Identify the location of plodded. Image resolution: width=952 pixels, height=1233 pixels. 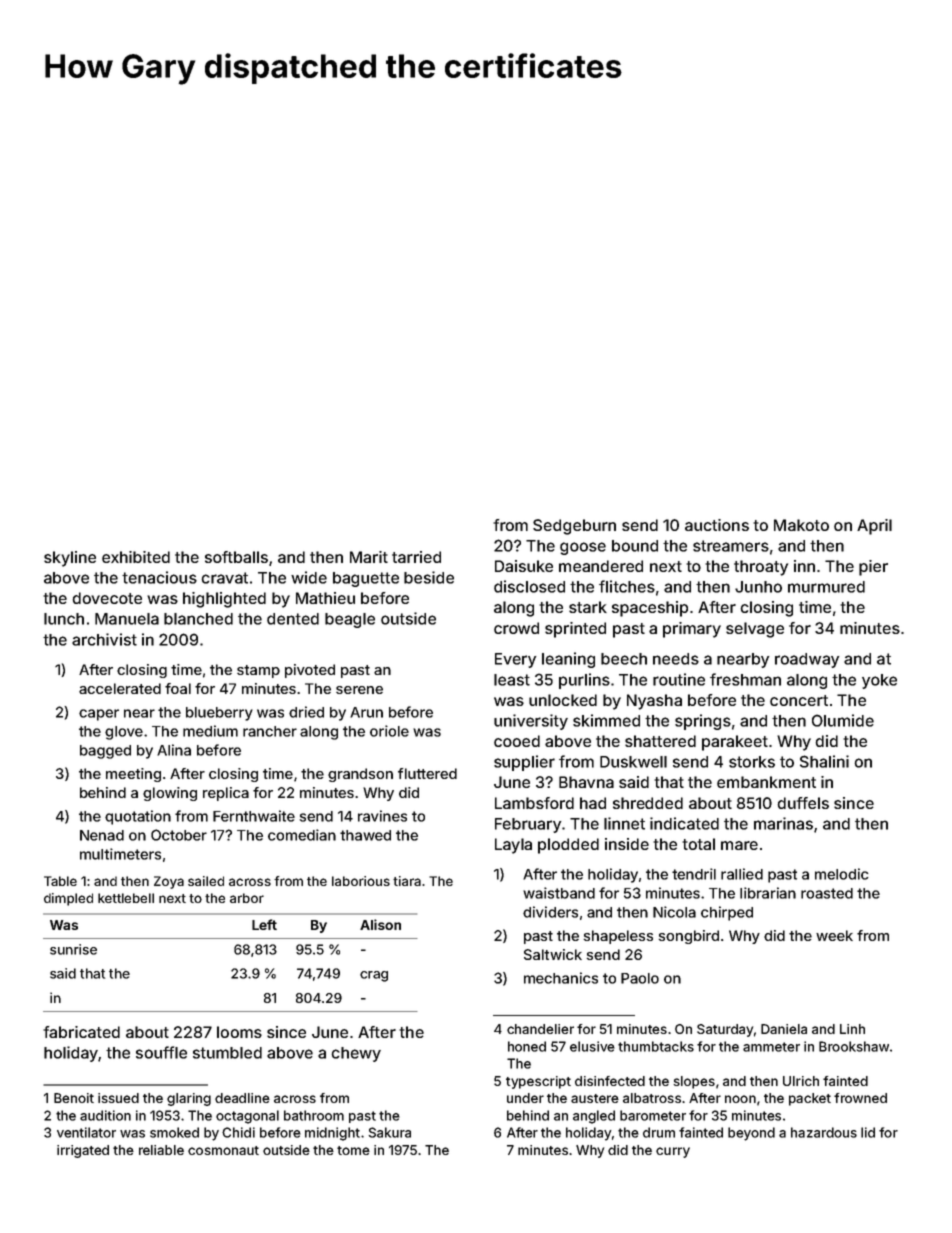
(568, 846).
